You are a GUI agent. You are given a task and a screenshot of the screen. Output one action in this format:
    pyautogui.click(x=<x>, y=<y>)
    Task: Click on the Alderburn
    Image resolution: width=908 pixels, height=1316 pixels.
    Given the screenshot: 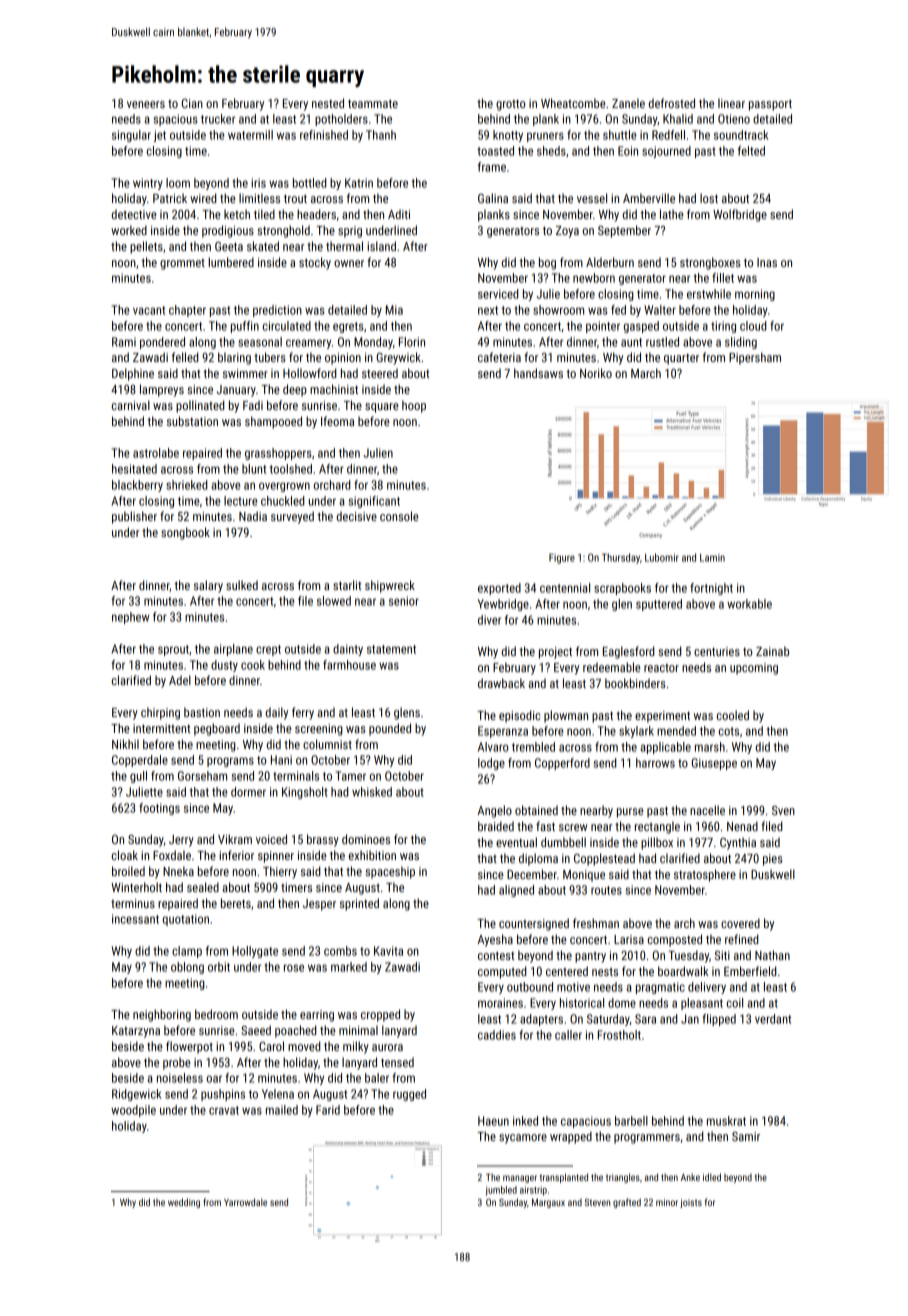 What is the action you would take?
    pyautogui.click(x=610, y=262)
